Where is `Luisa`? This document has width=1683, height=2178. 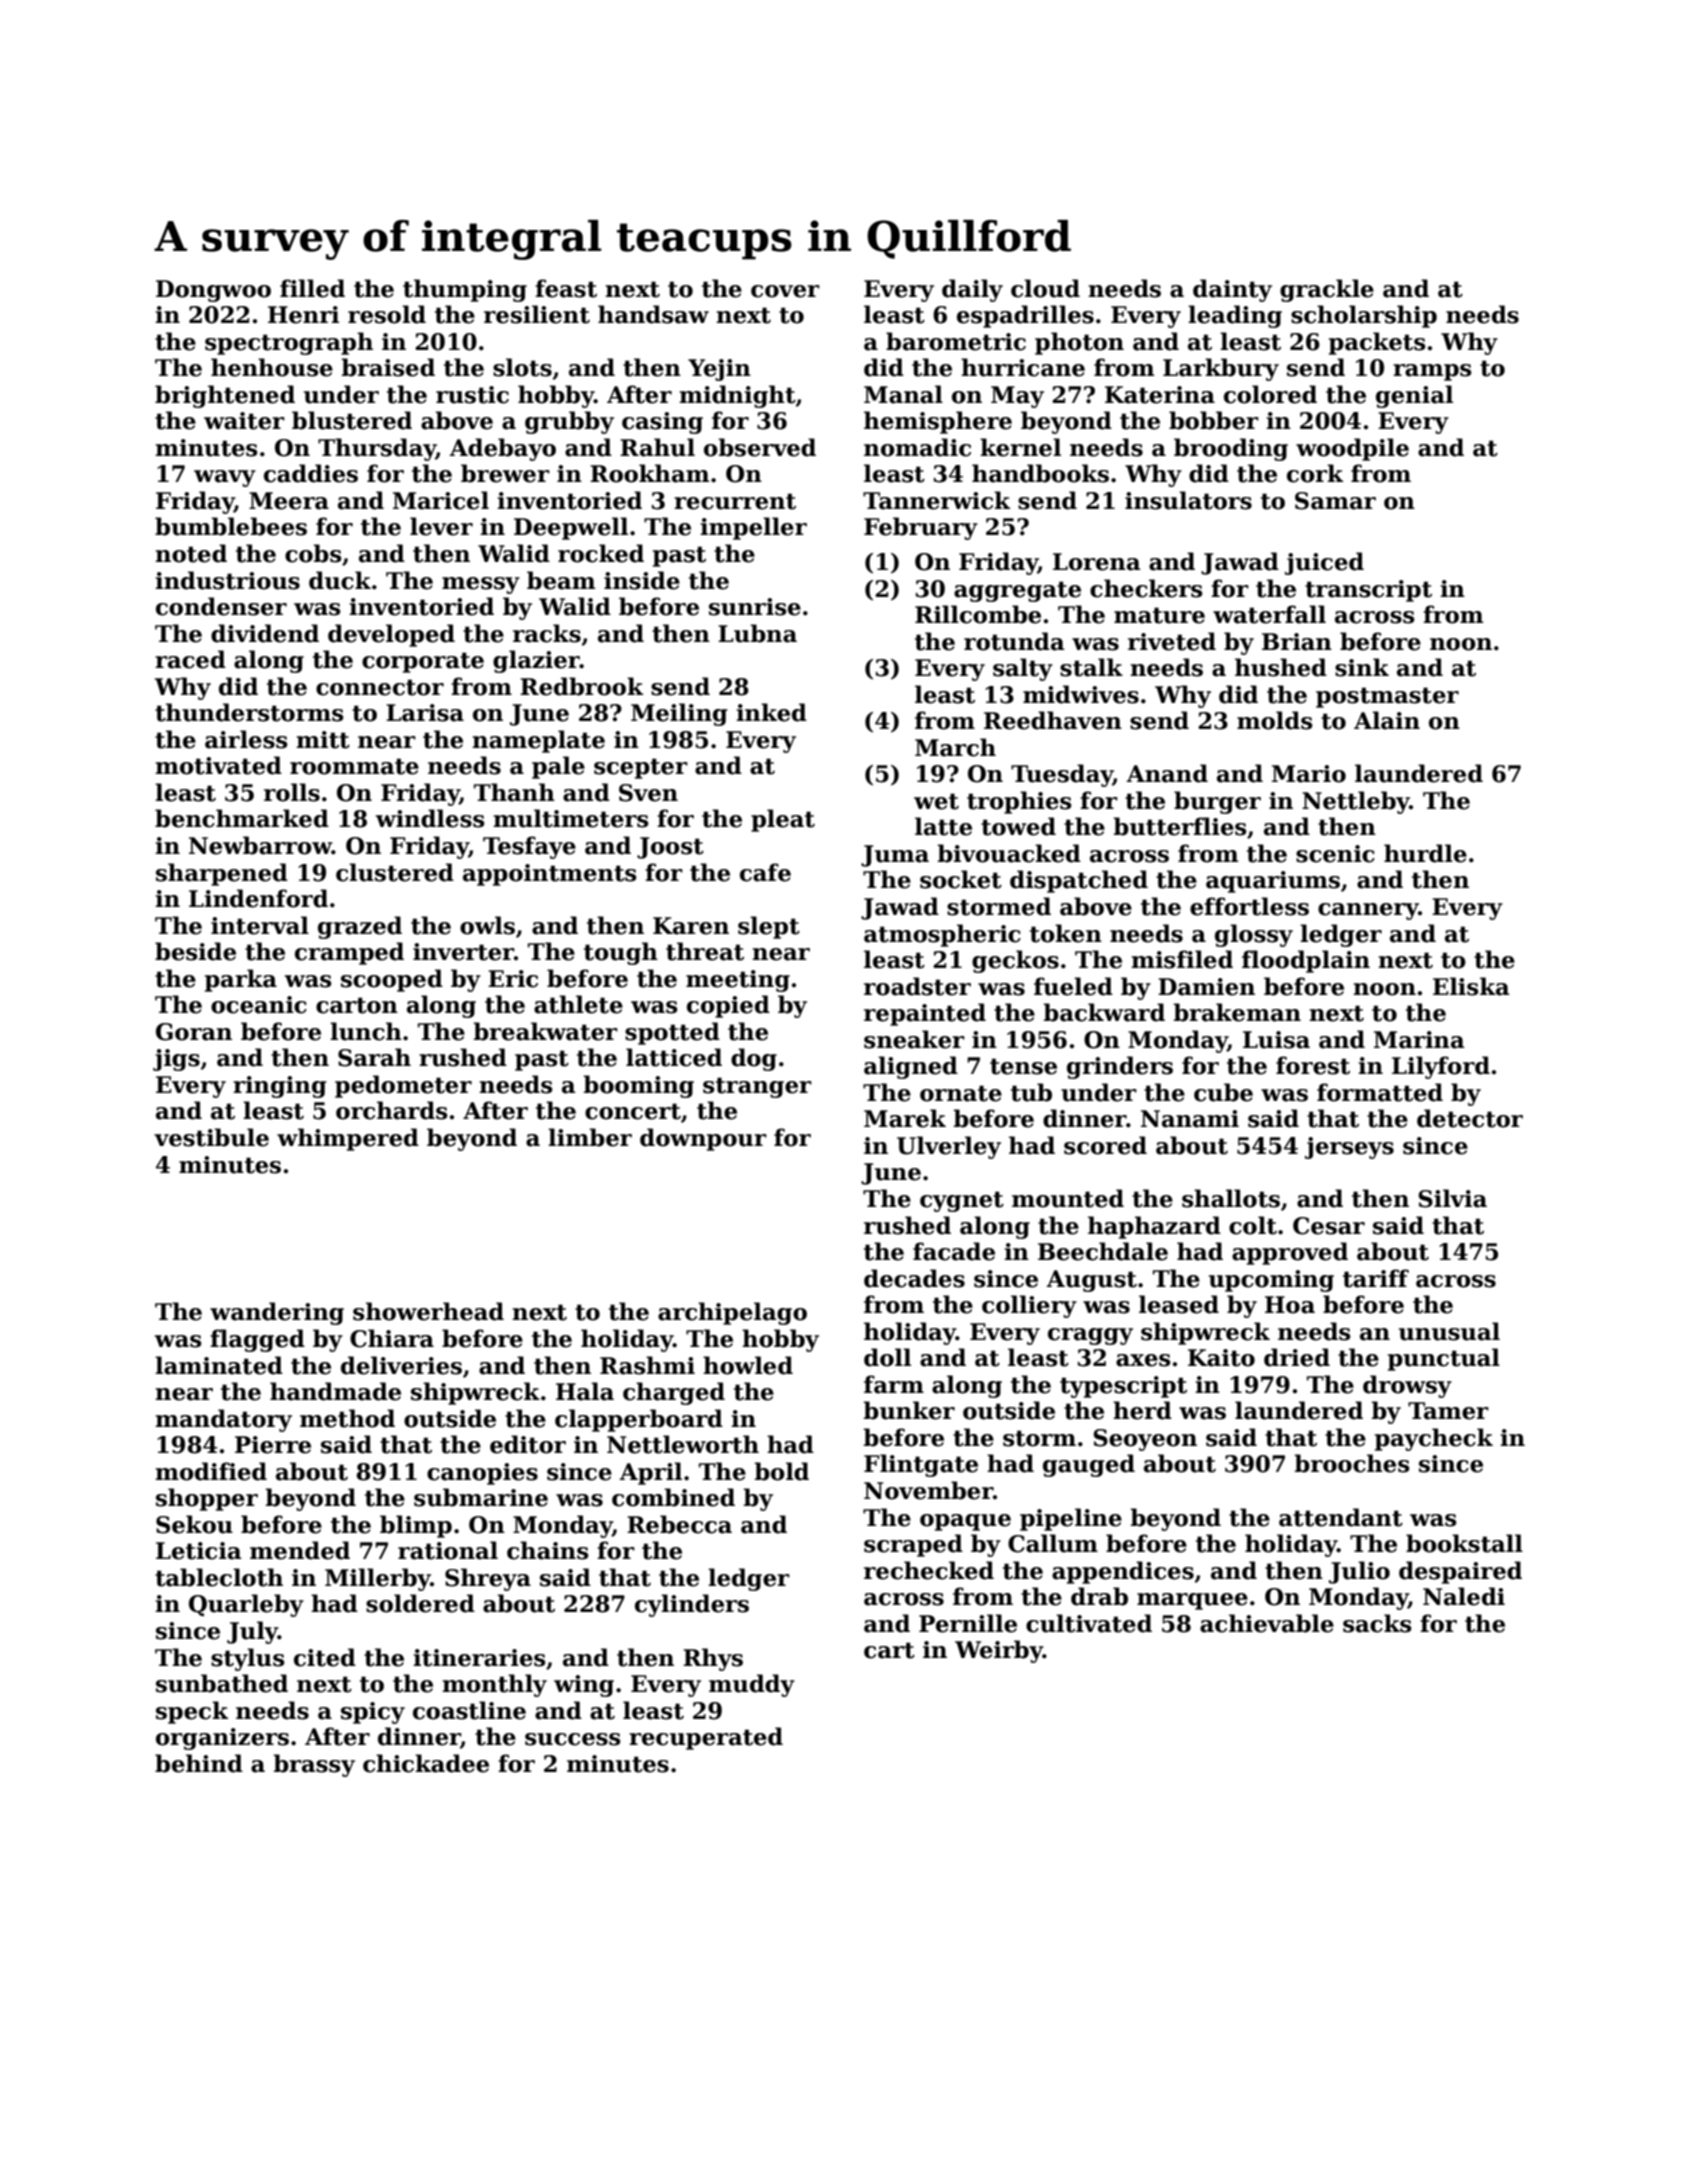
Luisa is located at coordinates (1276, 1040).
